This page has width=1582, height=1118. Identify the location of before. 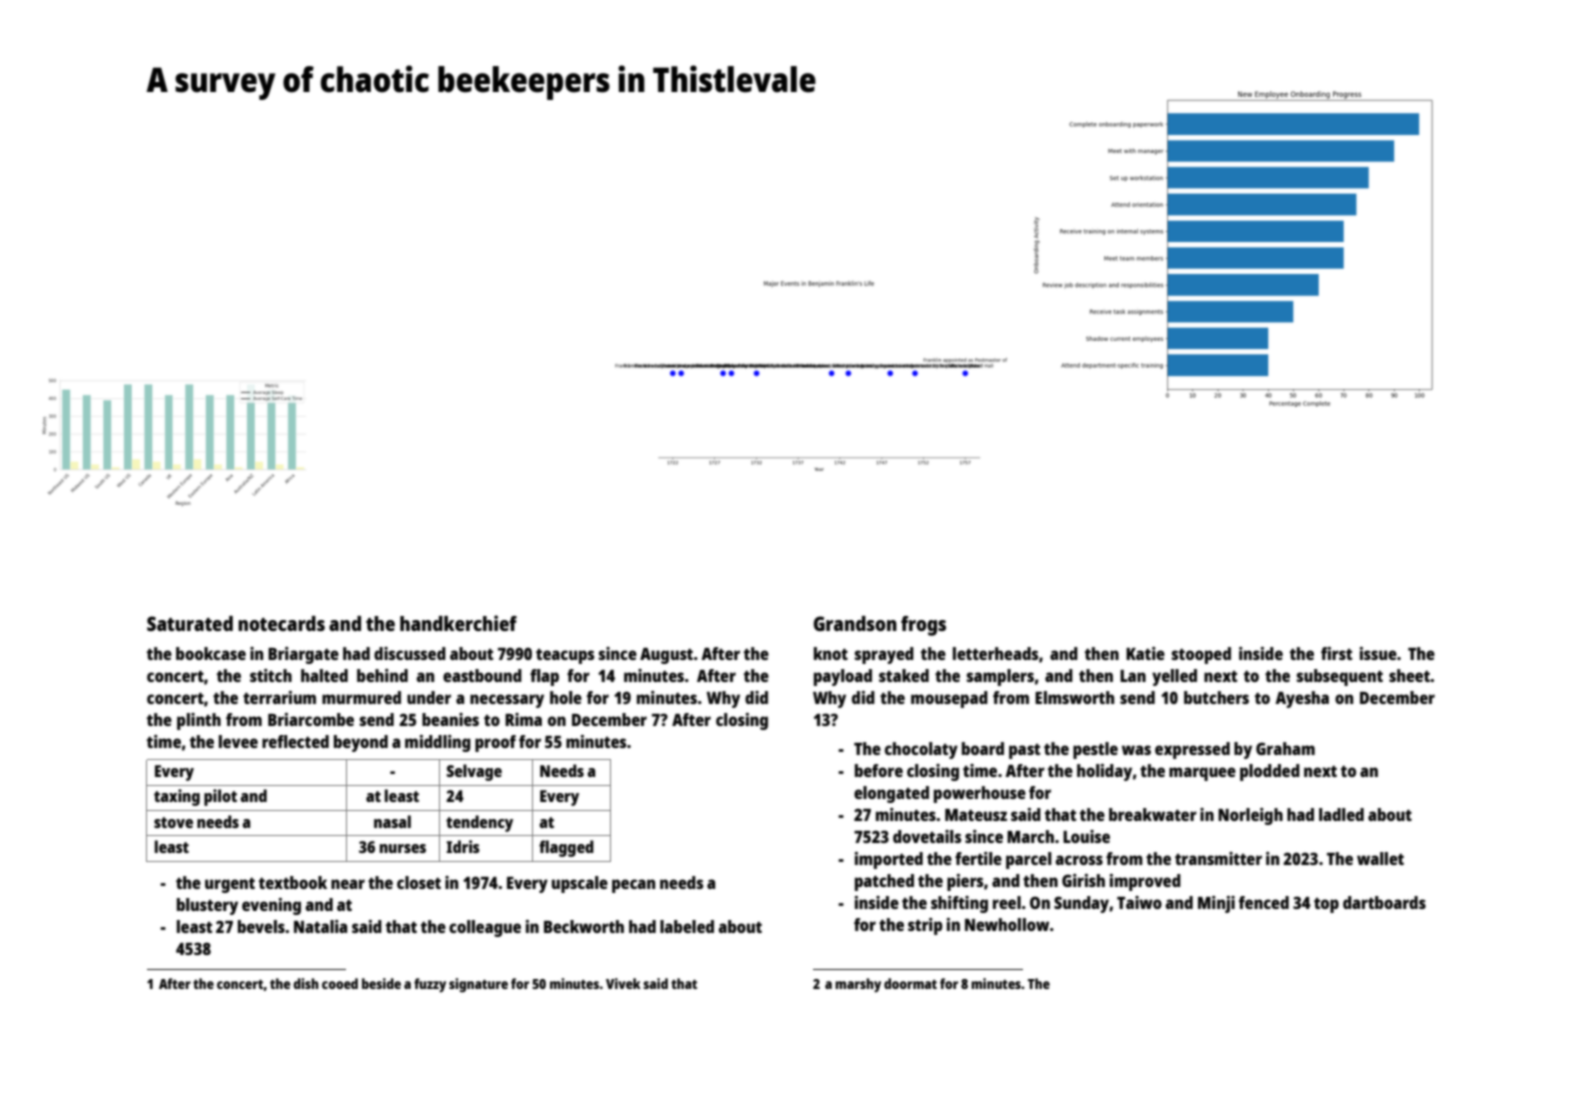
(879, 770).
